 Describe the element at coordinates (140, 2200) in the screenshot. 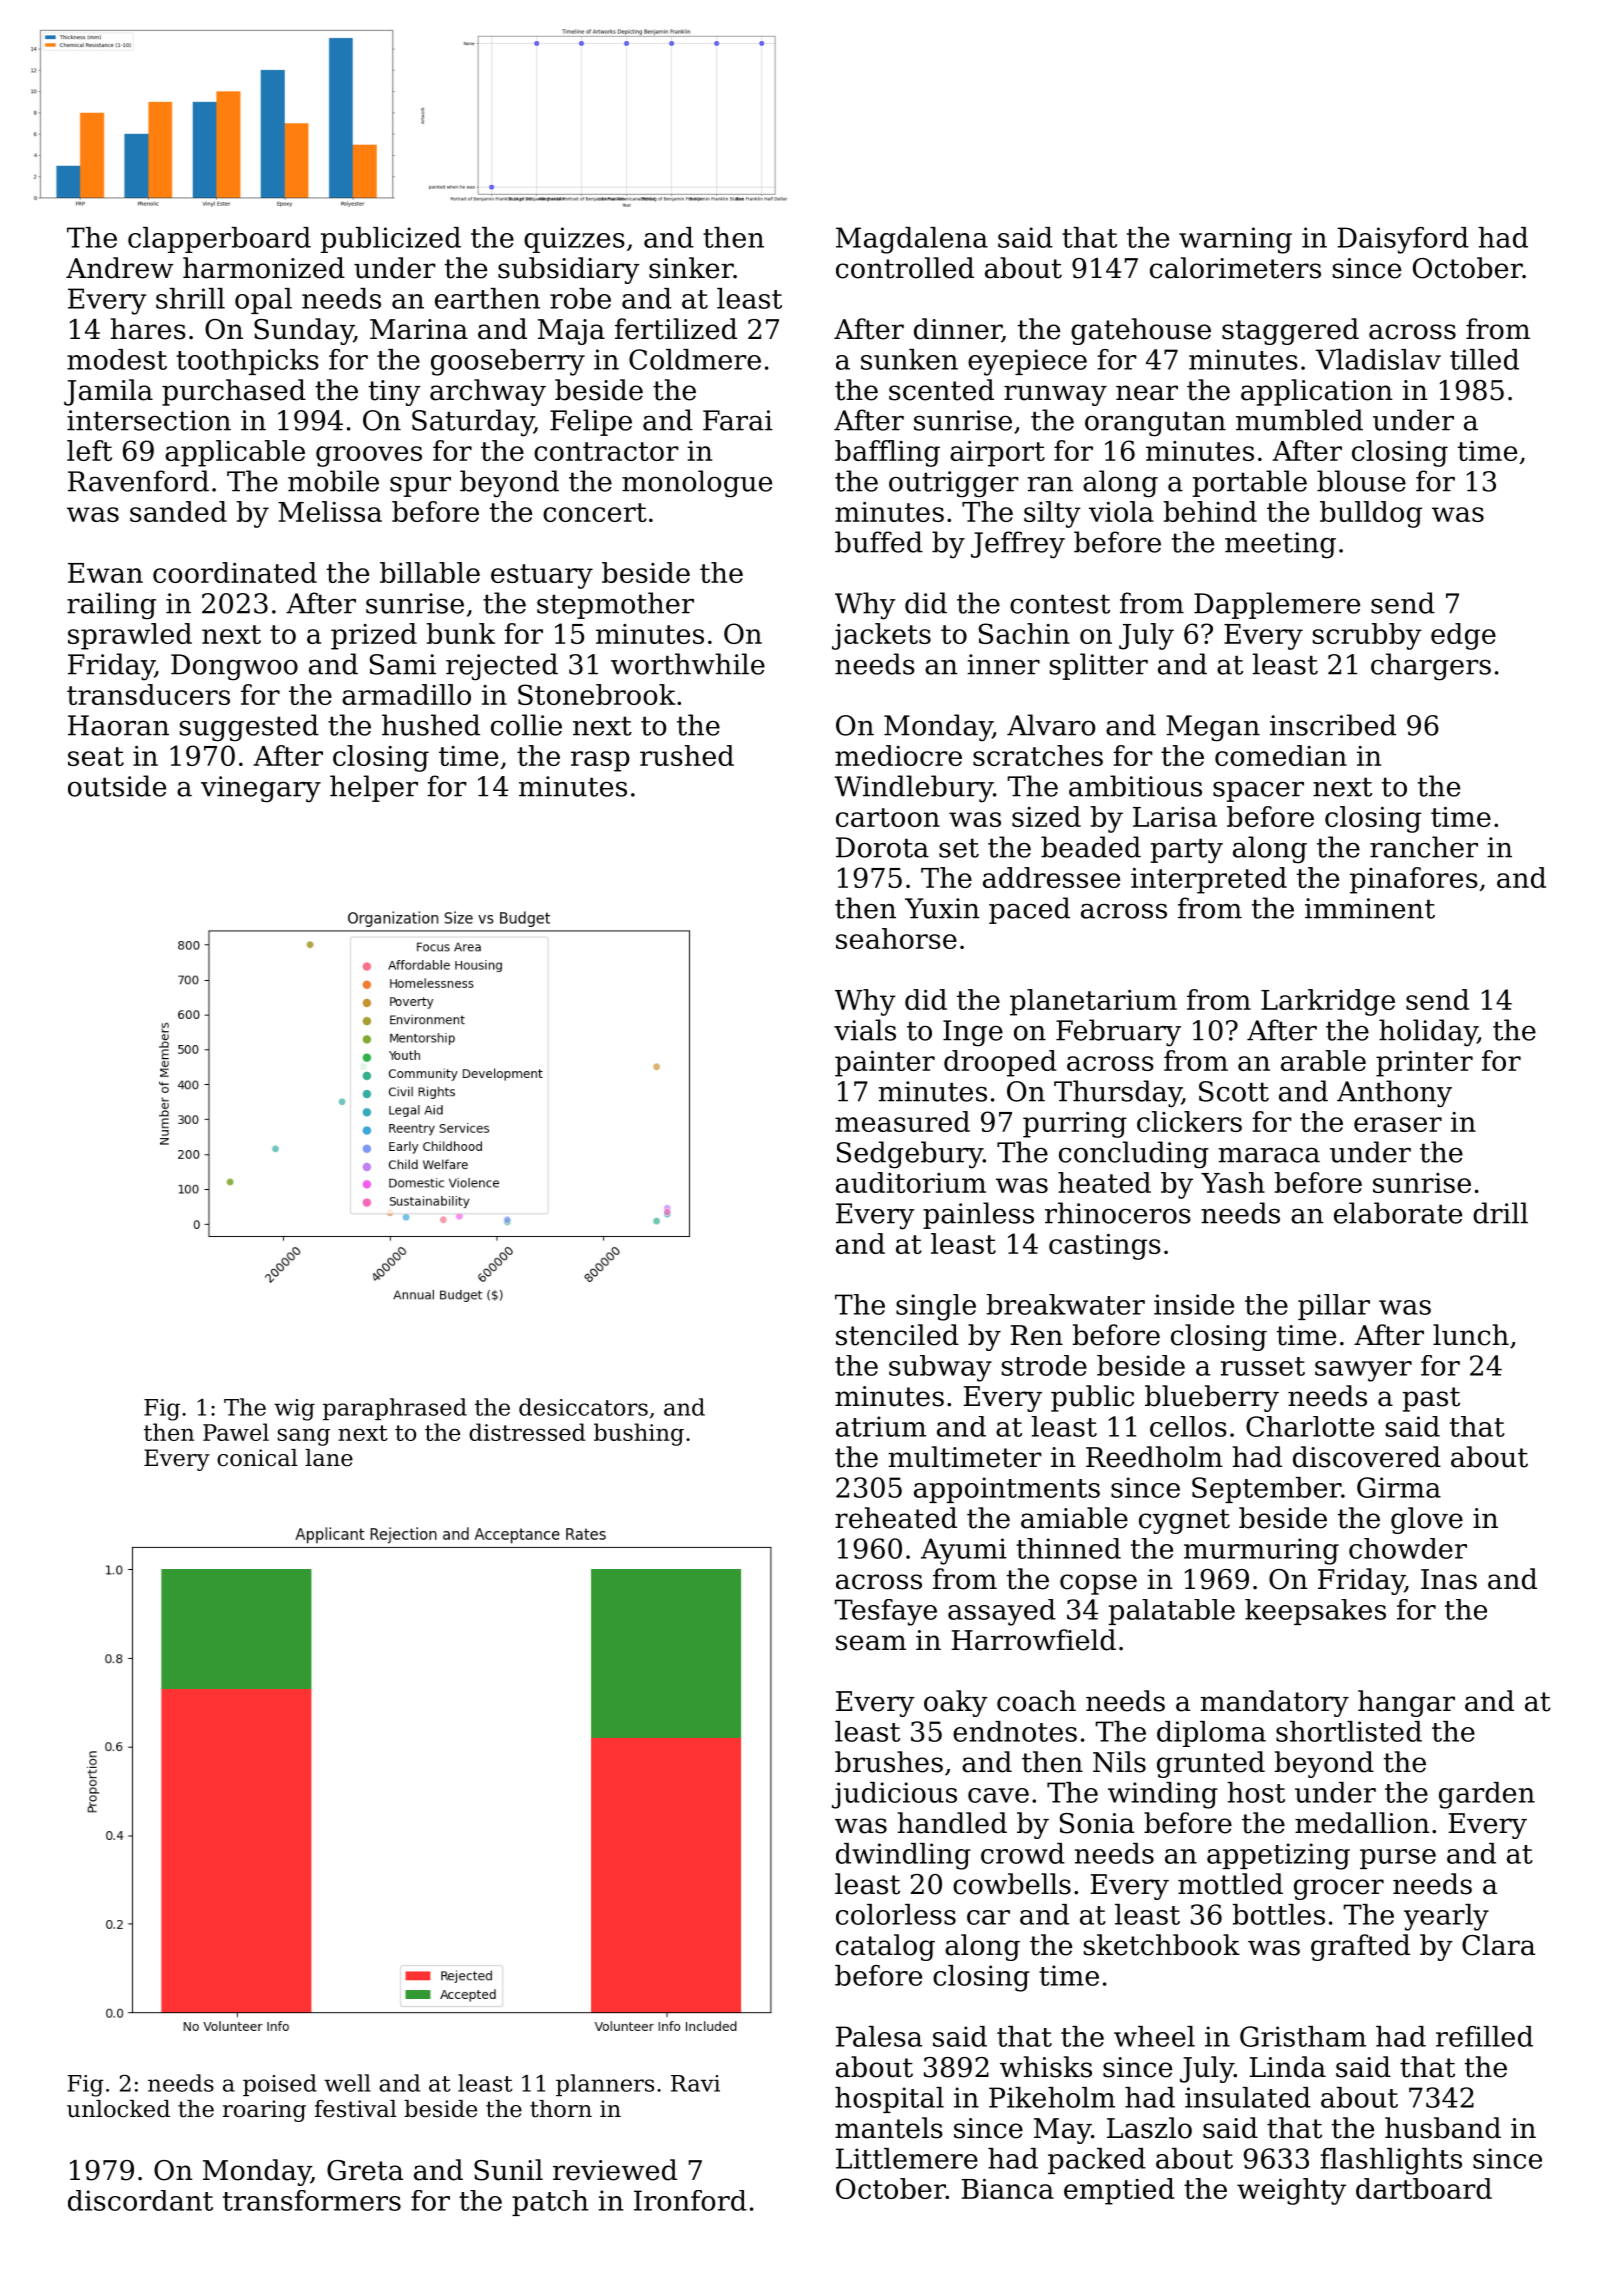

I see `discordant` at that location.
